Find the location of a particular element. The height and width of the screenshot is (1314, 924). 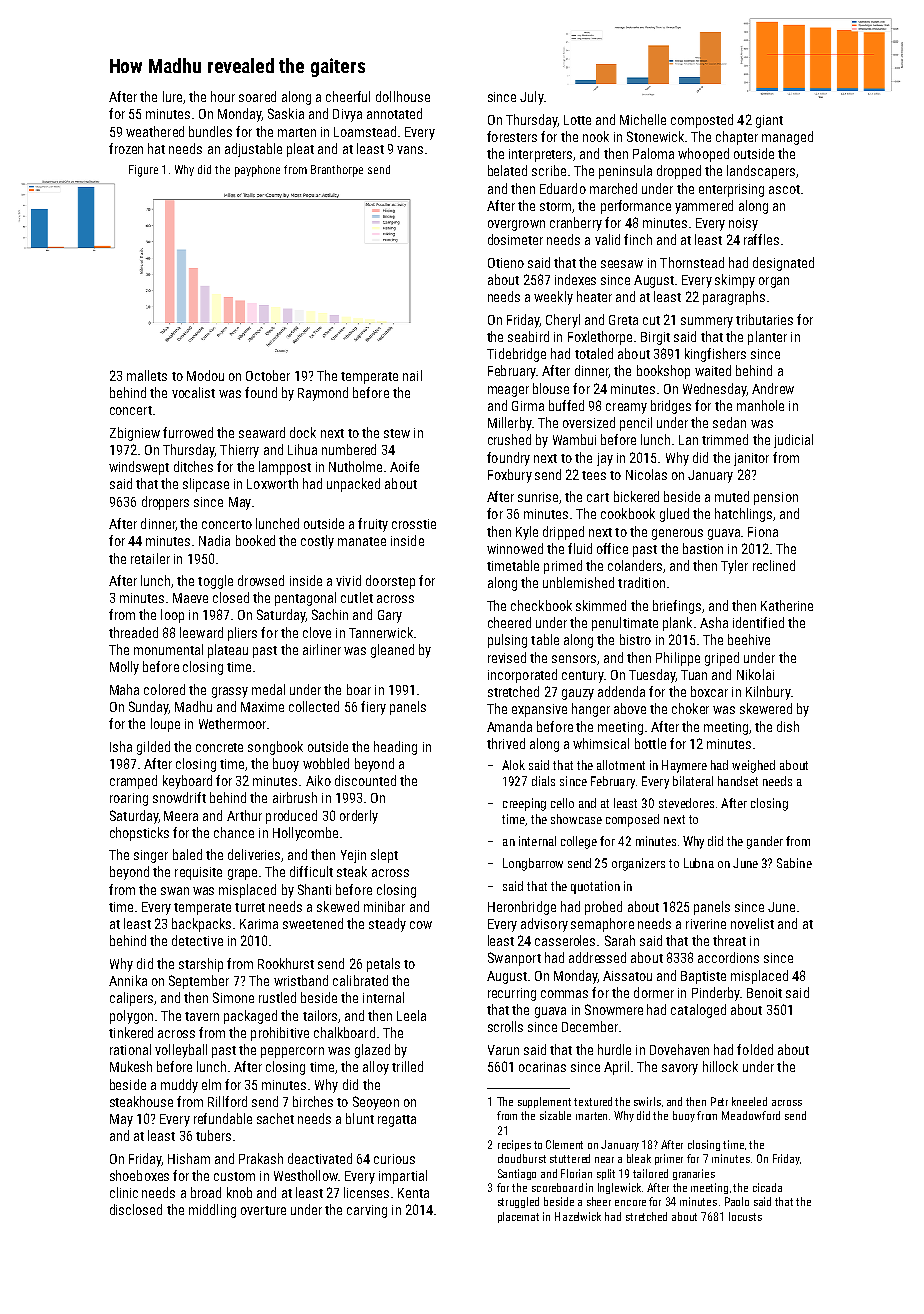

Figure is located at coordinates (143, 171).
